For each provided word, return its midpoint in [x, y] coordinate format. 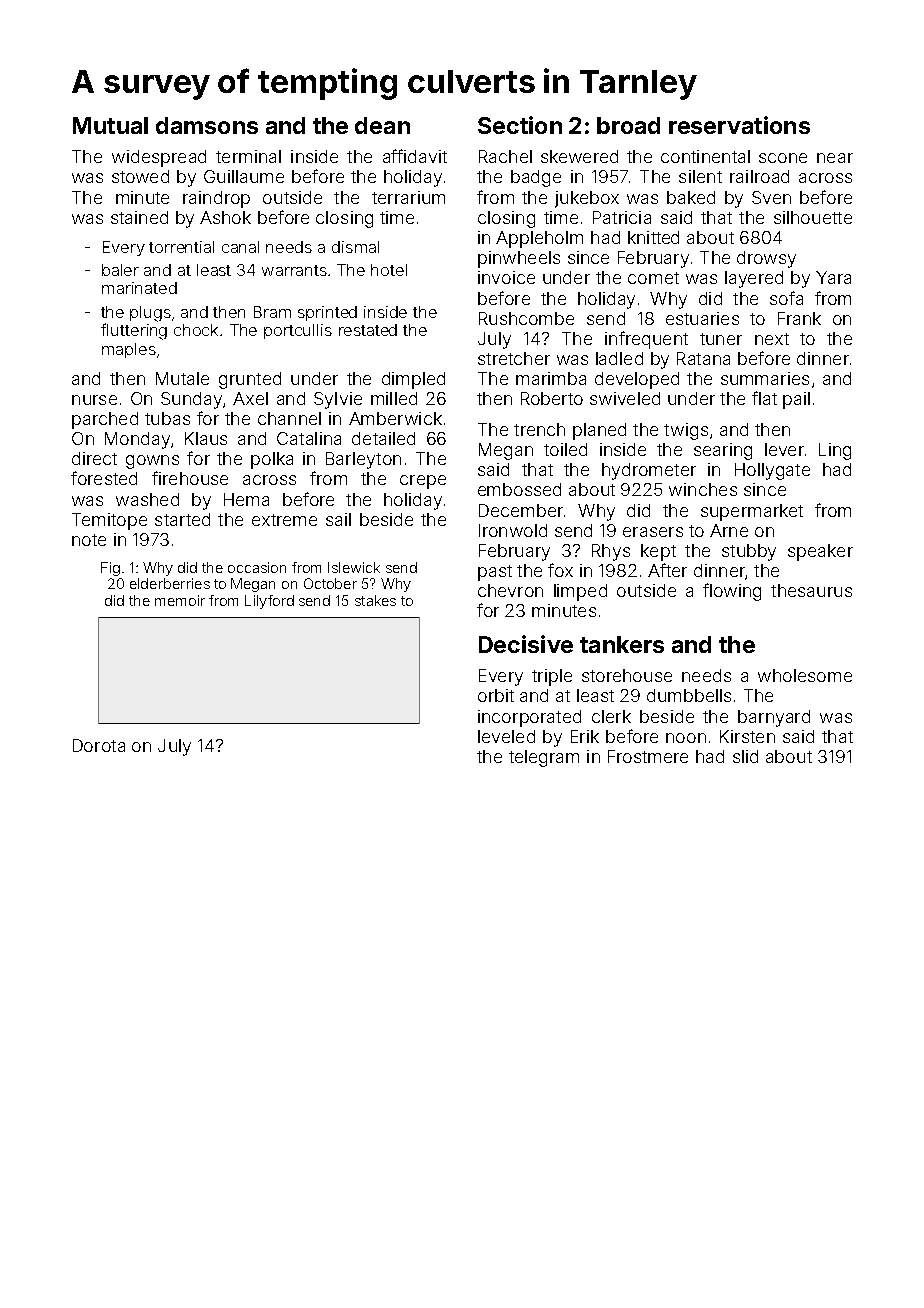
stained [139, 217]
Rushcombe [526, 318]
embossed [519, 489]
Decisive [526, 644]
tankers [622, 644]
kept [658, 552]
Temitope [109, 521]
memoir [180, 600]
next [772, 339]
